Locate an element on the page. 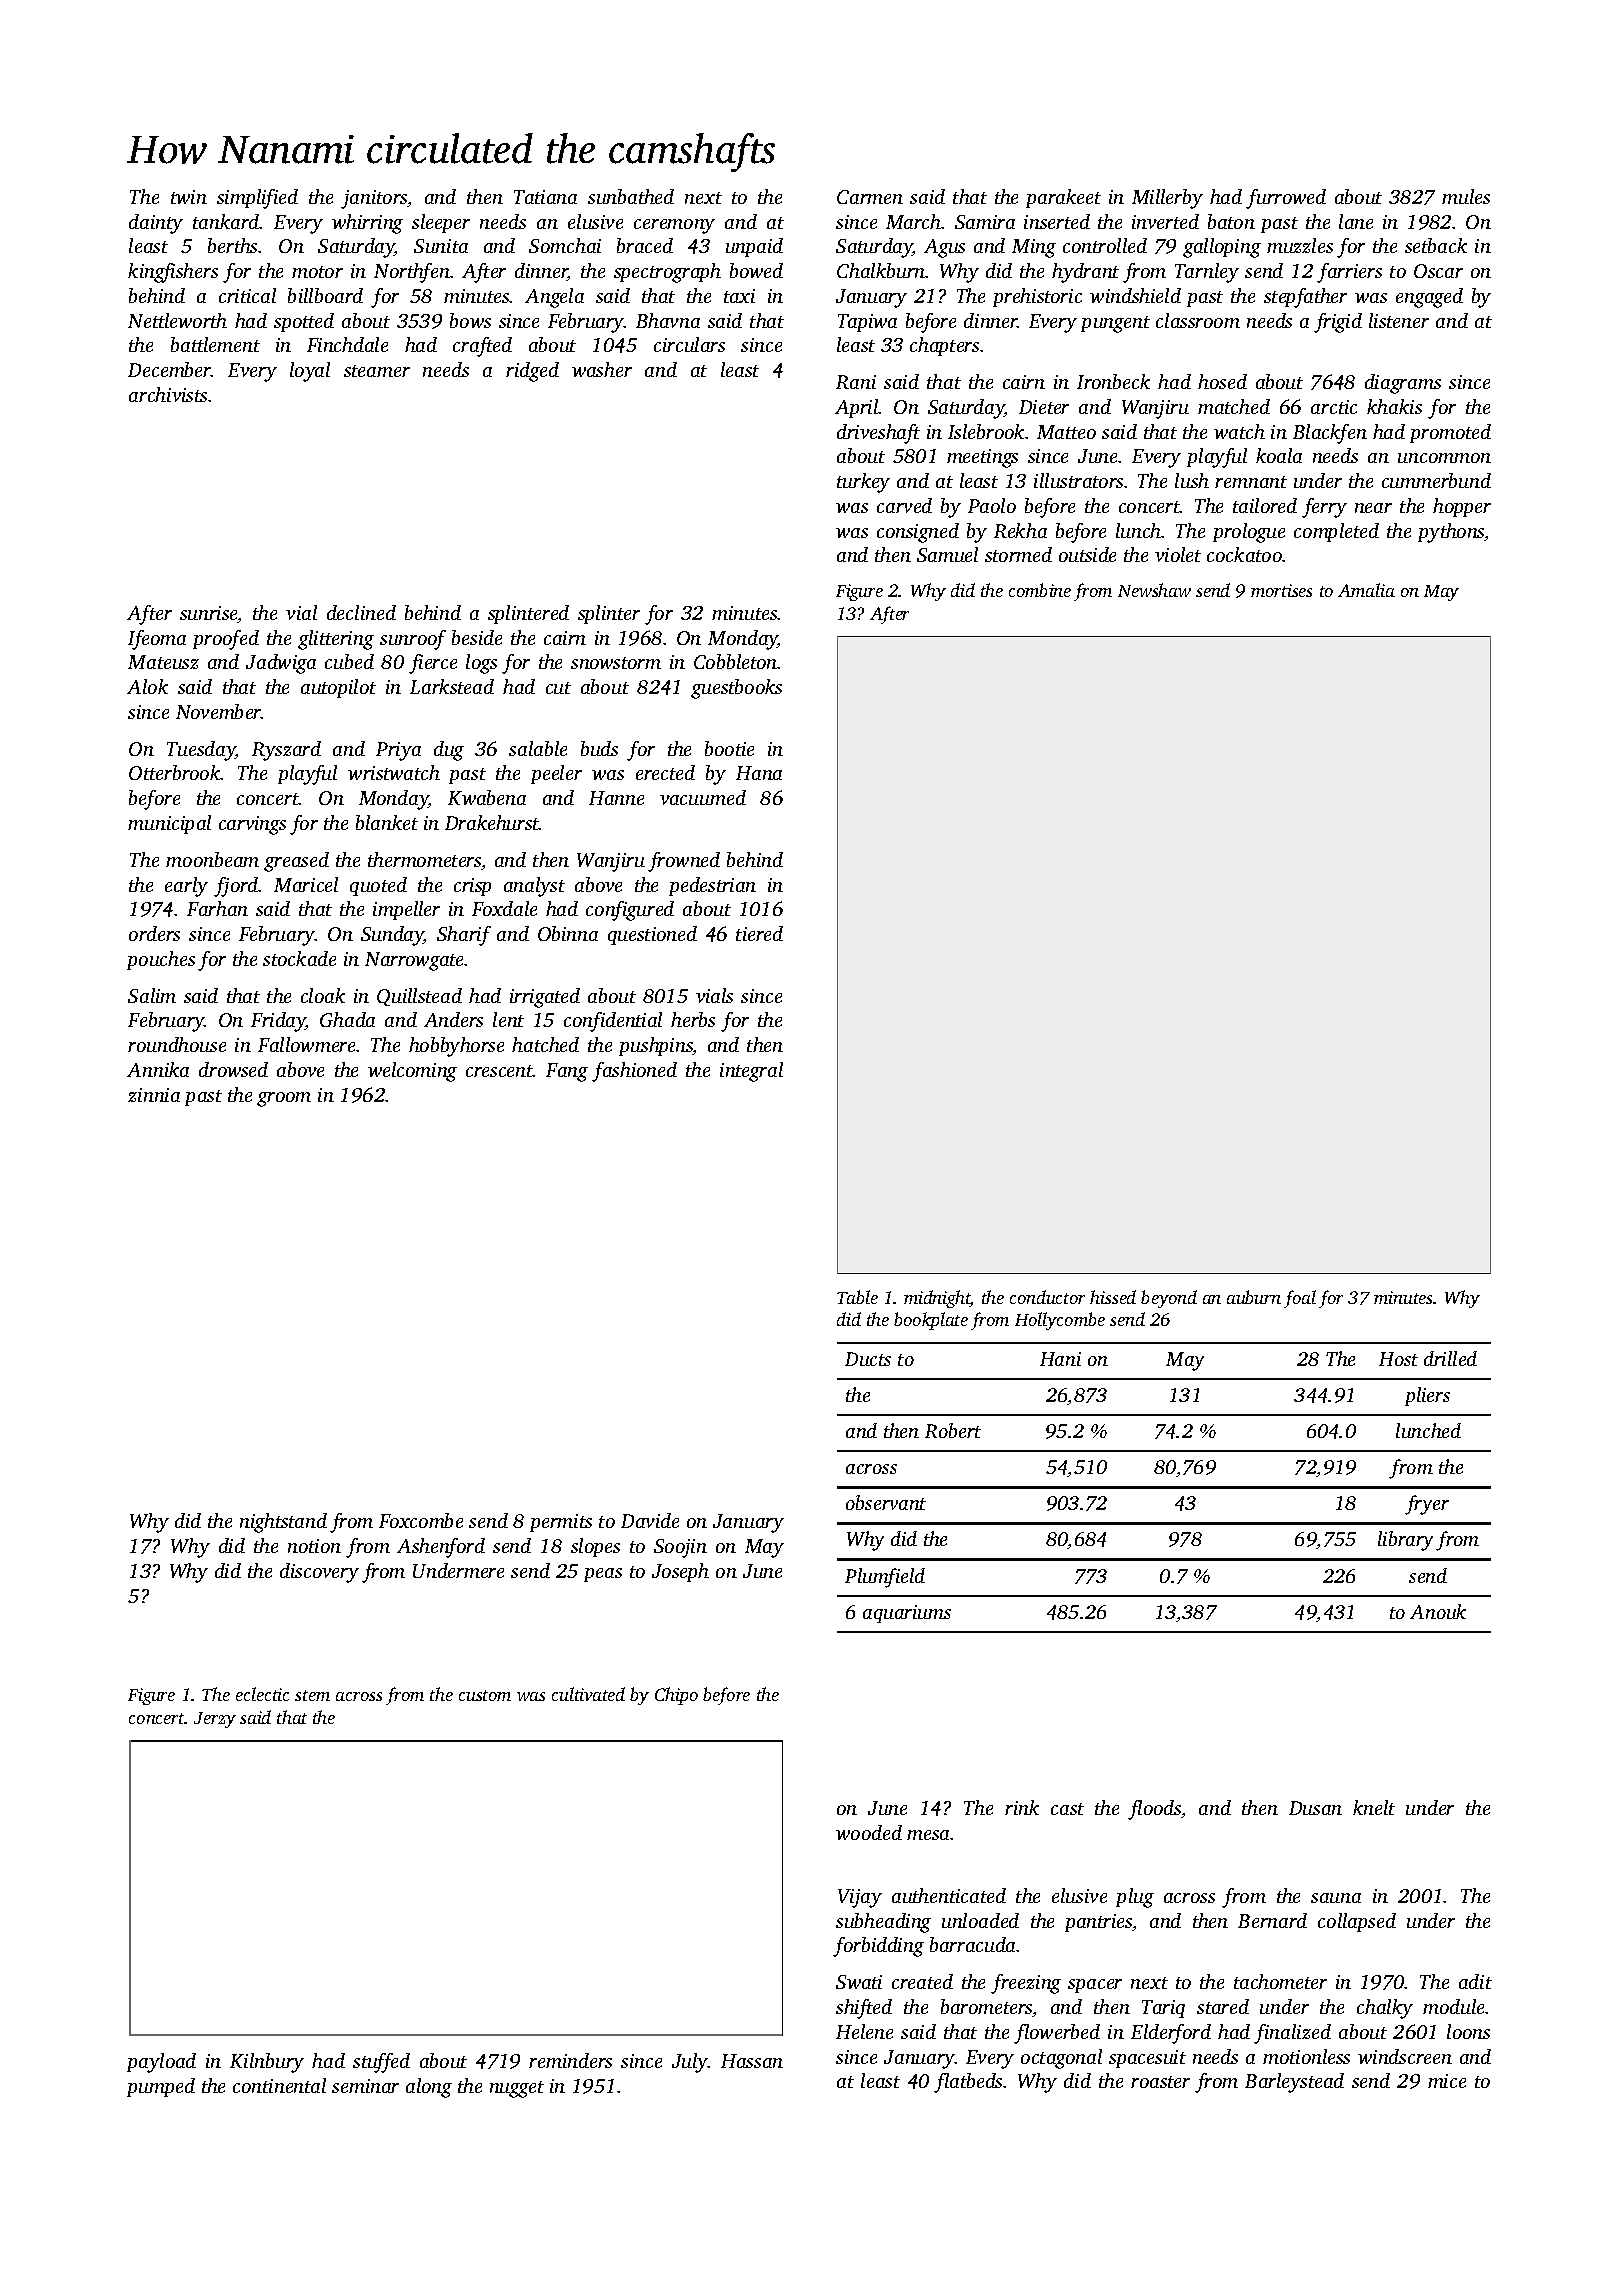  November is located at coordinates (218, 711).
